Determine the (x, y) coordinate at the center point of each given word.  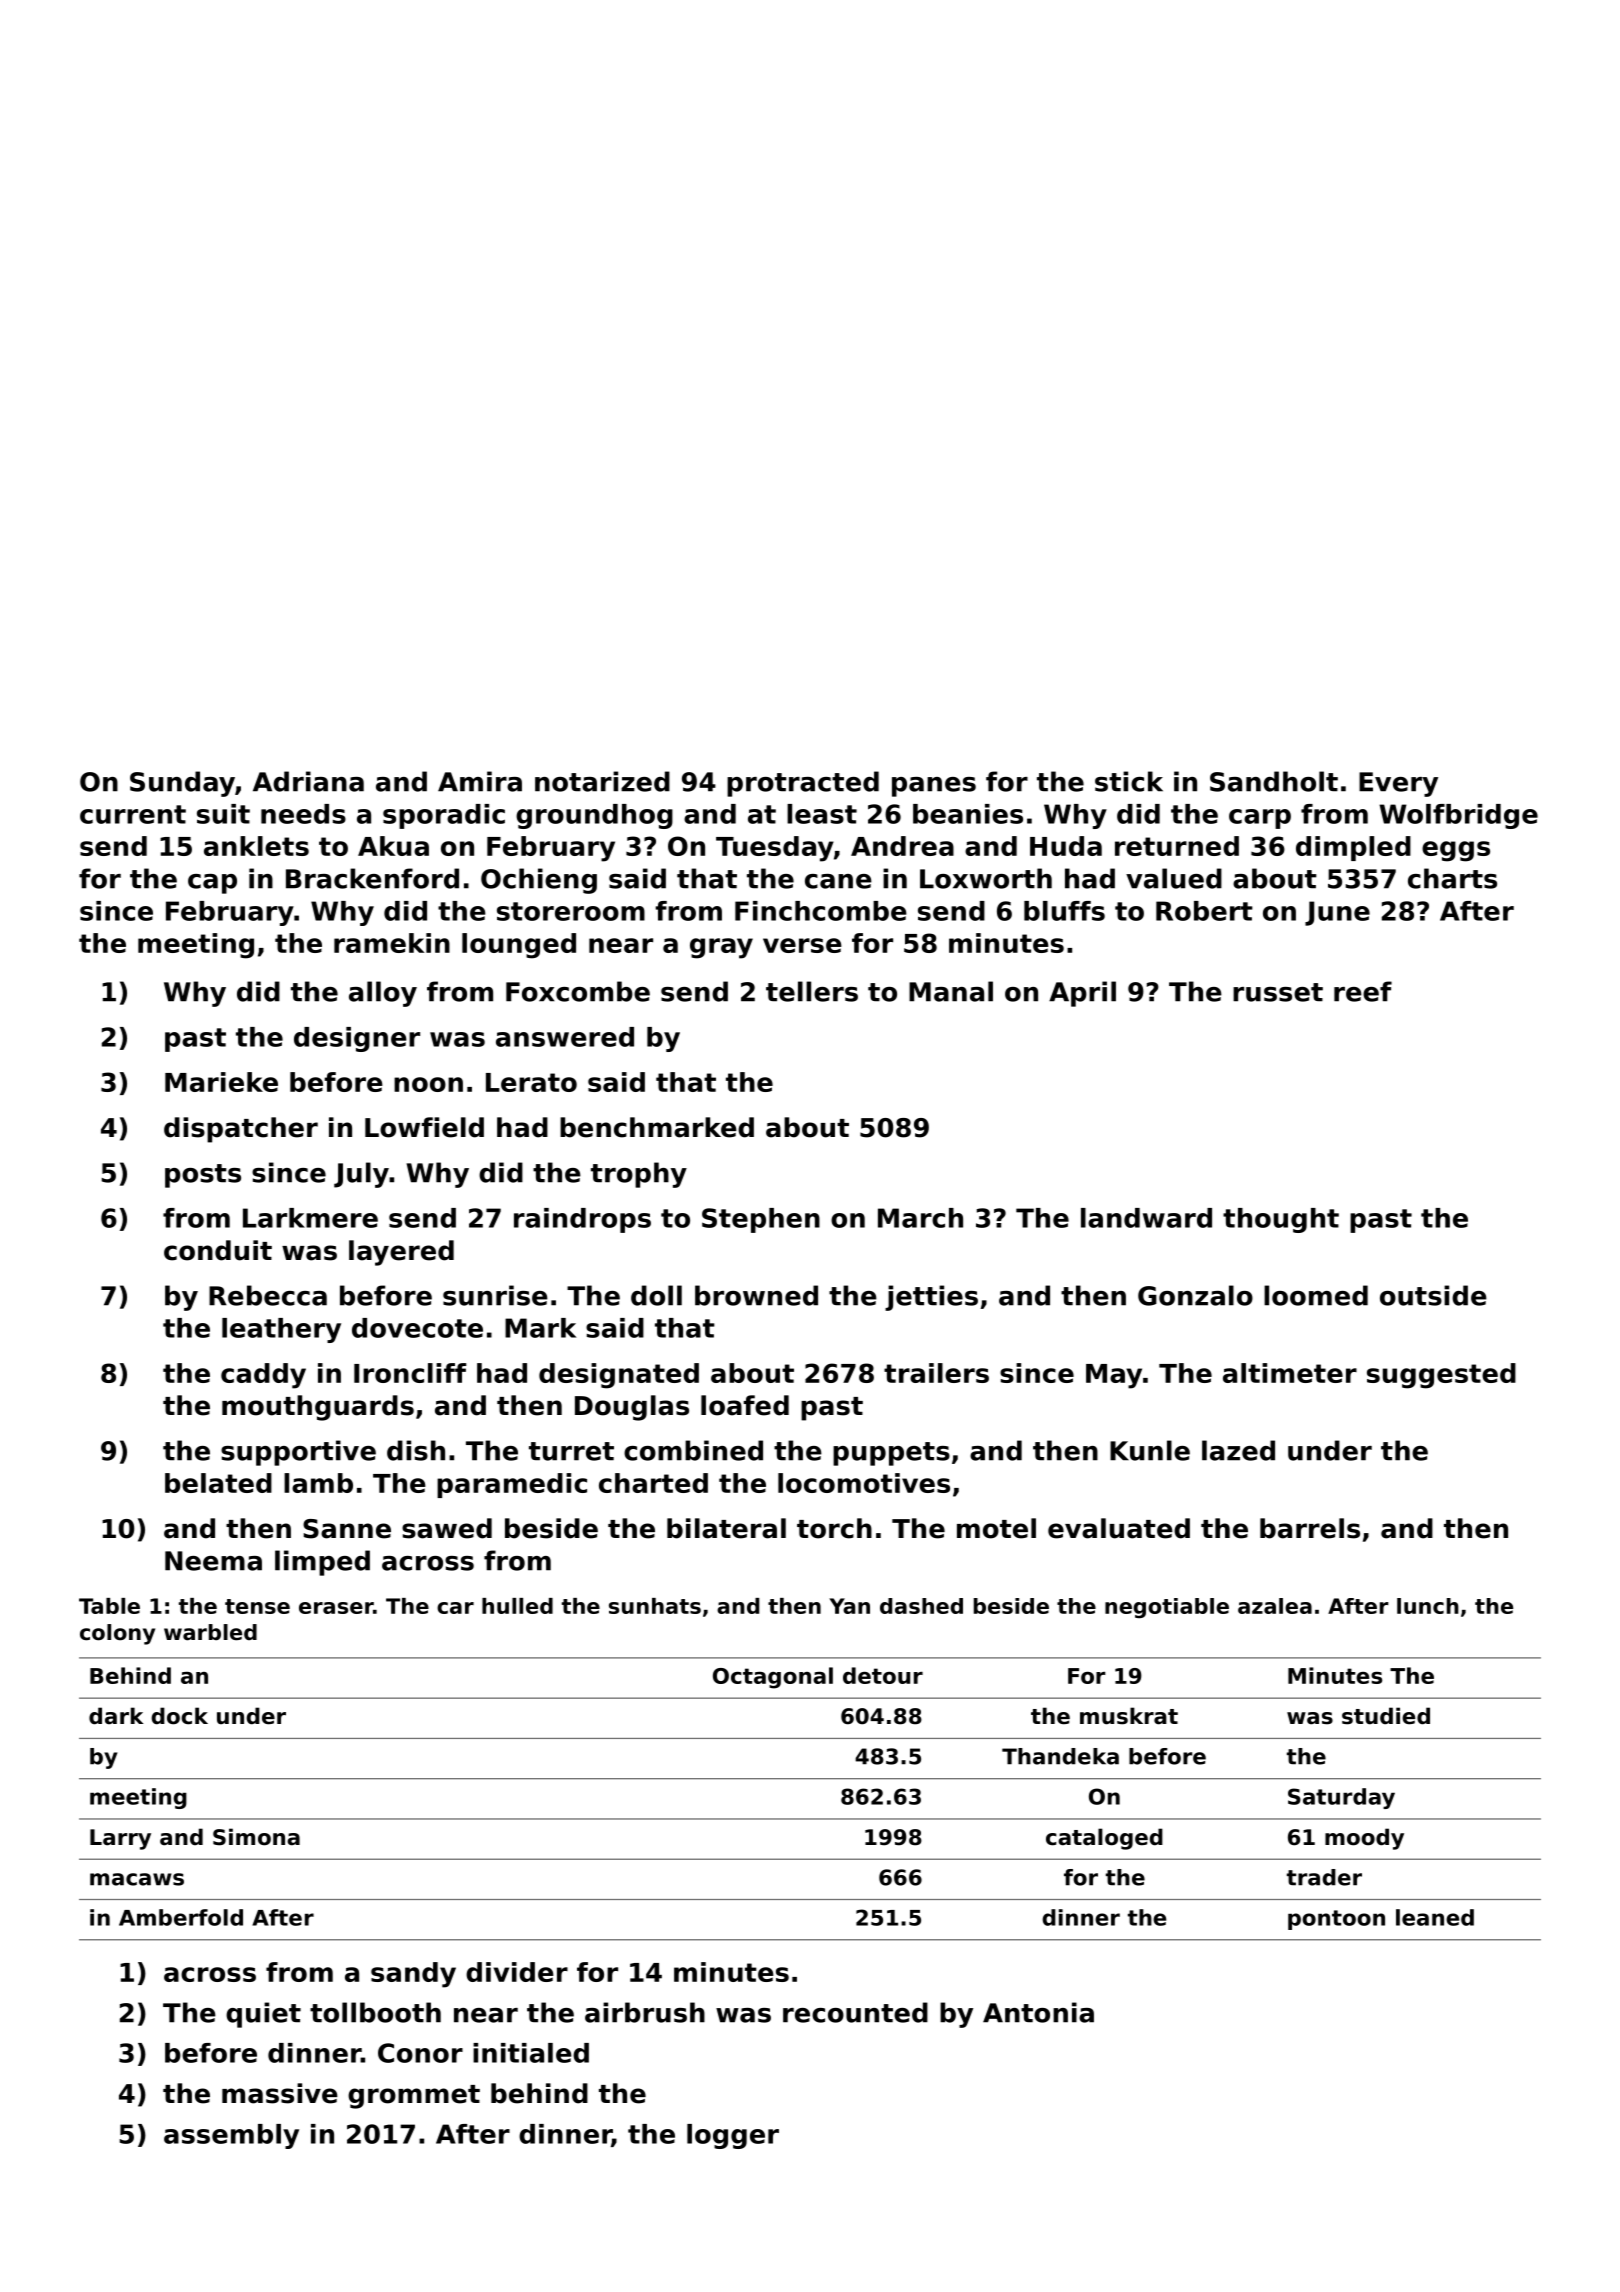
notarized (602, 781)
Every (1398, 784)
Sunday (182, 784)
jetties (931, 1298)
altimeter (1290, 1373)
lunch (1428, 1606)
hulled (517, 1606)
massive (280, 2093)
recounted (855, 2012)
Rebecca (268, 1295)
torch (834, 1528)
